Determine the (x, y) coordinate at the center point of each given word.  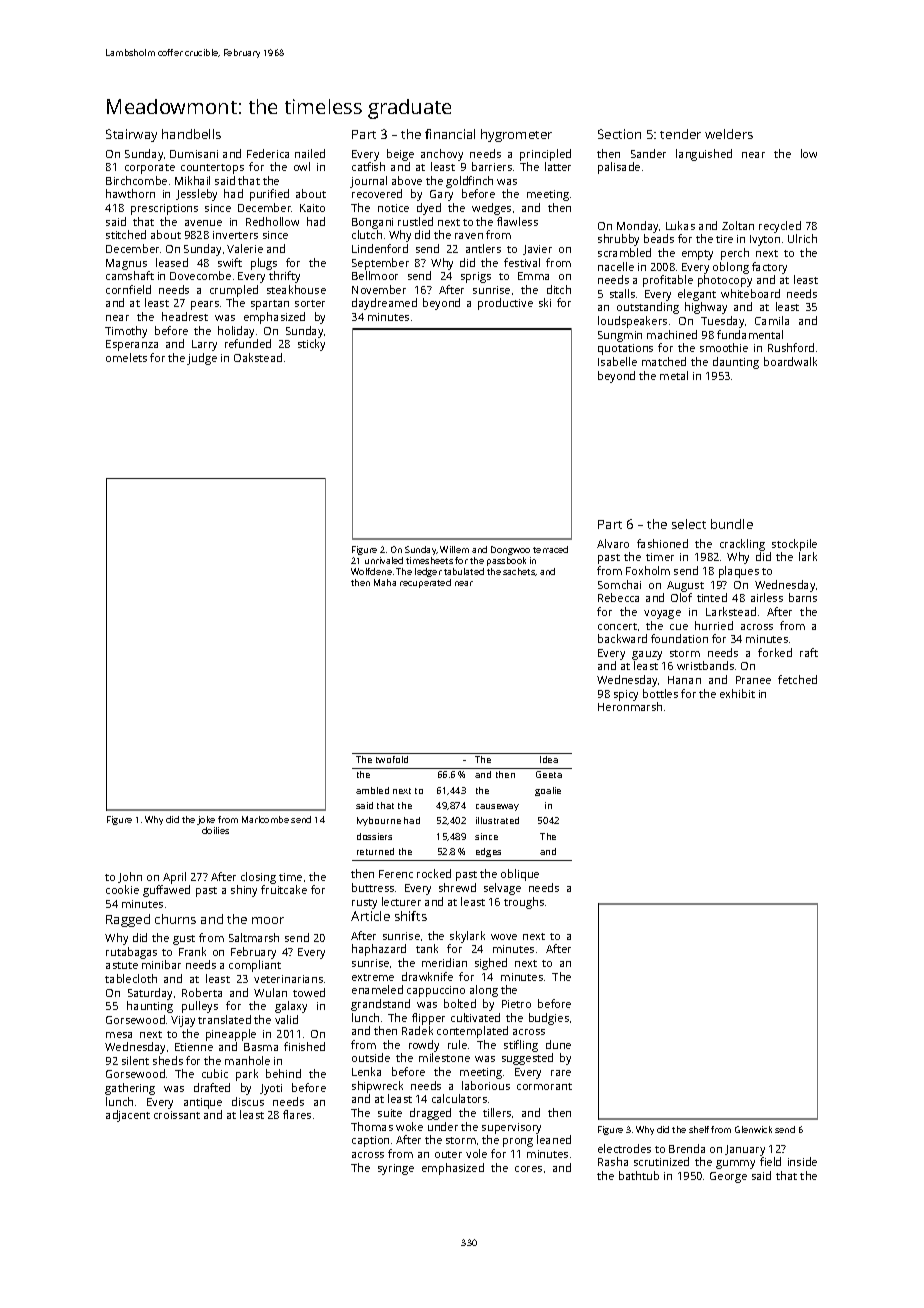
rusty (364, 904)
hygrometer (516, 135)
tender (680, 134)
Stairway (131, 135)
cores (528, 1169)
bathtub (639, 1175)
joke (206, 820)
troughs (524, 903)
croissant (177, 1115)
